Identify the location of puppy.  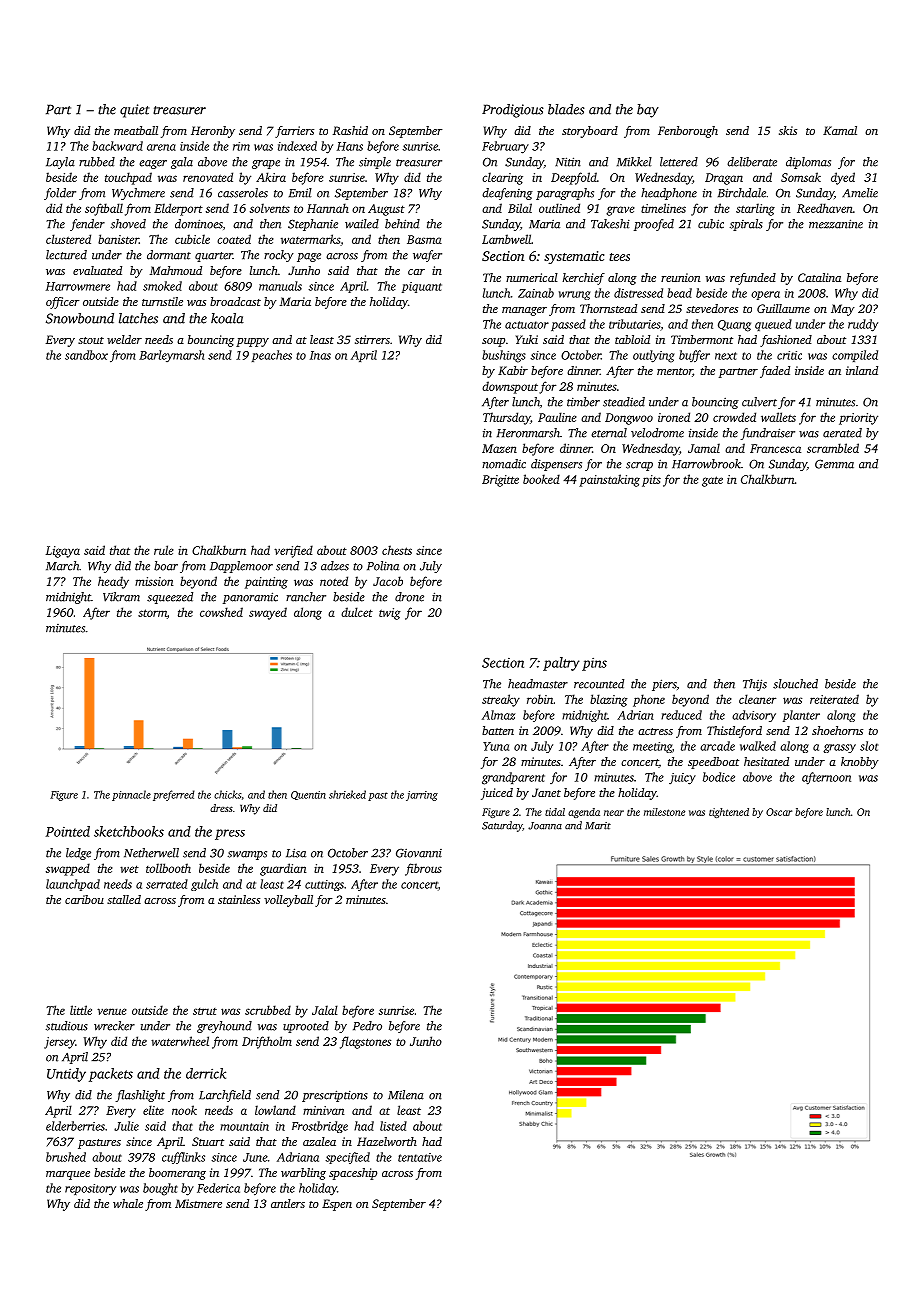
(252, 342).
